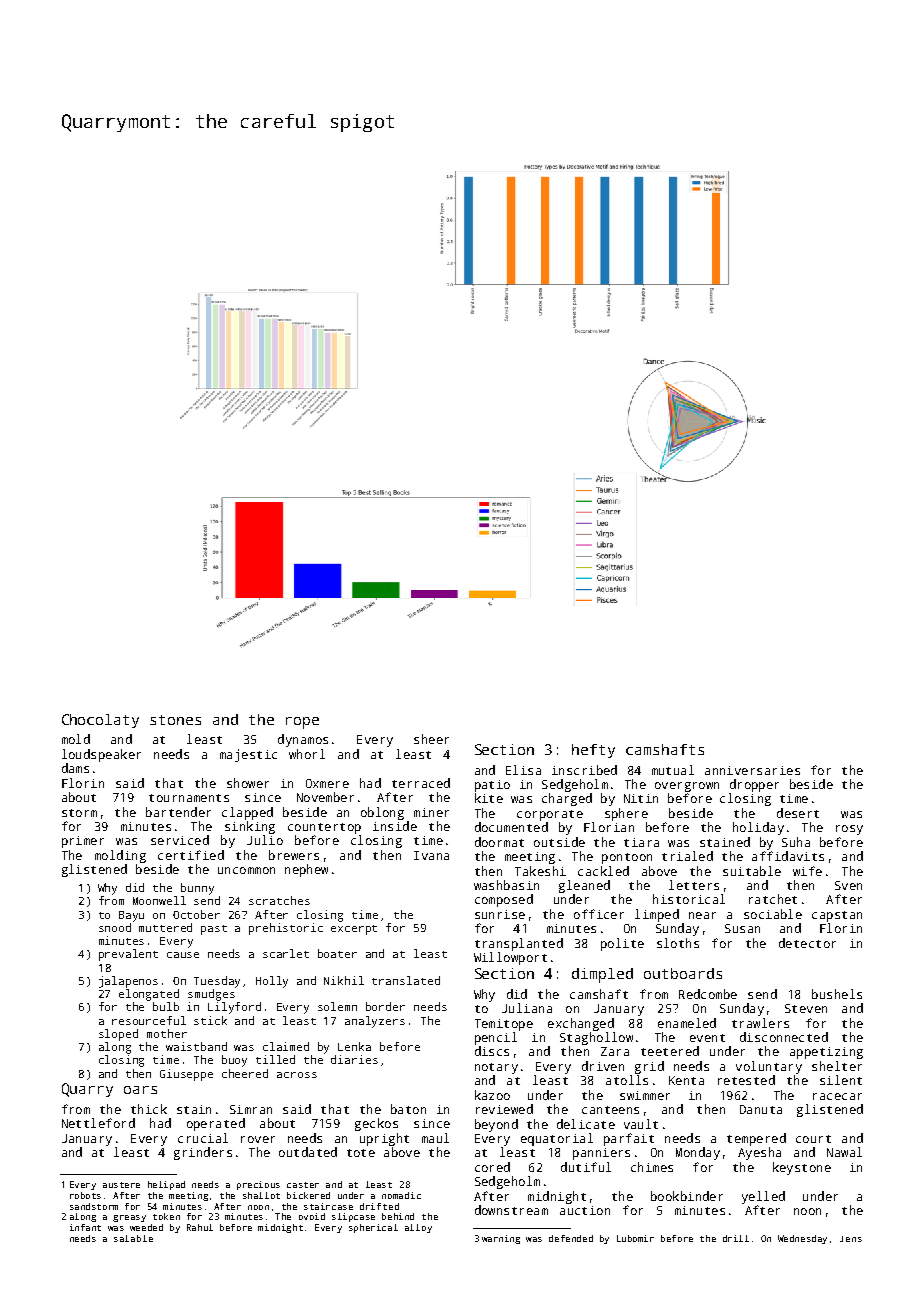  I want to click on capstan, so click(837, 916).
